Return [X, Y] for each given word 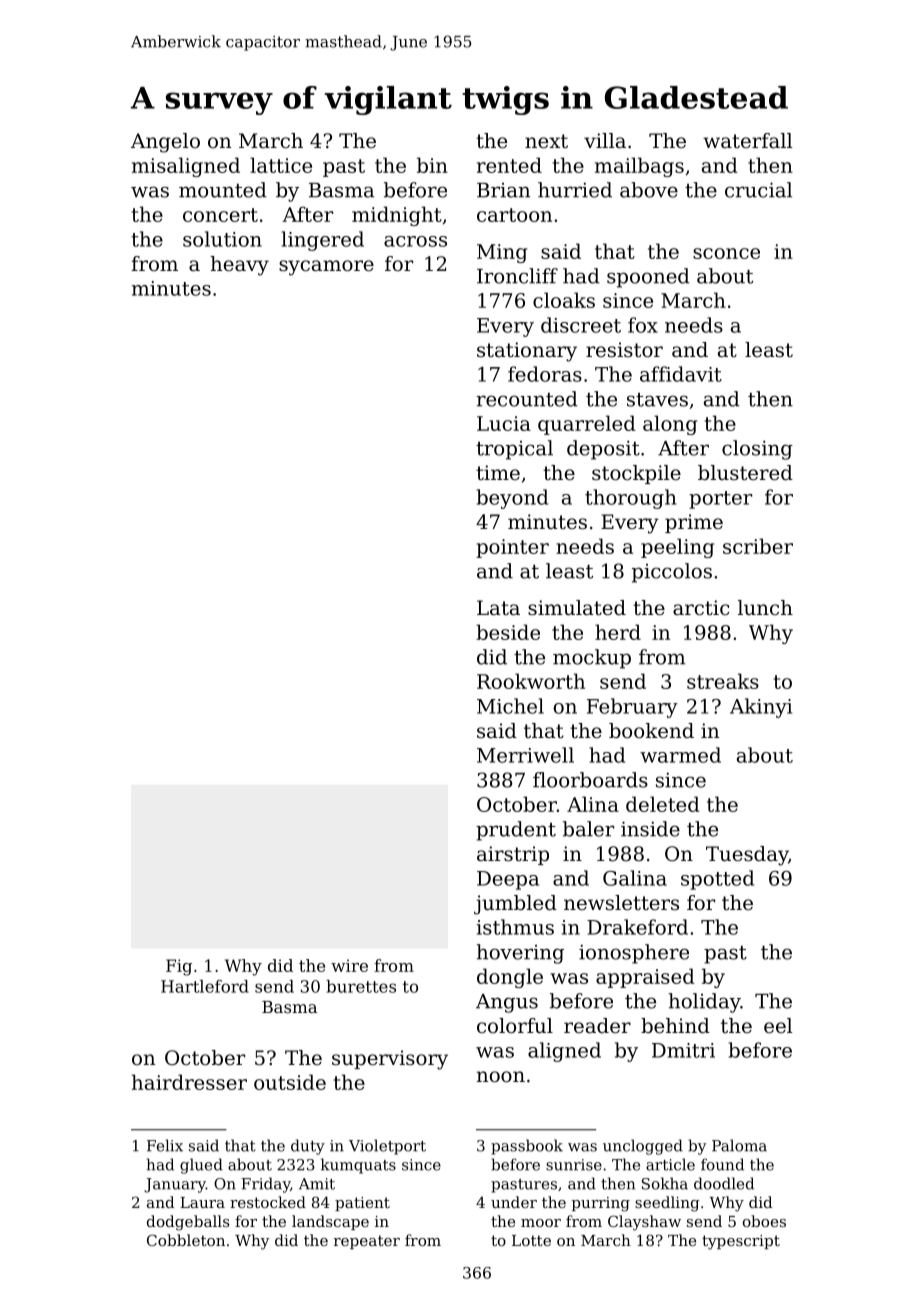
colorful [515, 1026]
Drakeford [637, 927]
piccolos [672, 573]
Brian [503, 190]
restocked [268, 1202]
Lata [498, 608]
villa [605, 141]
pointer [512, 548]
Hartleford [205, 986]
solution [222, 239]
